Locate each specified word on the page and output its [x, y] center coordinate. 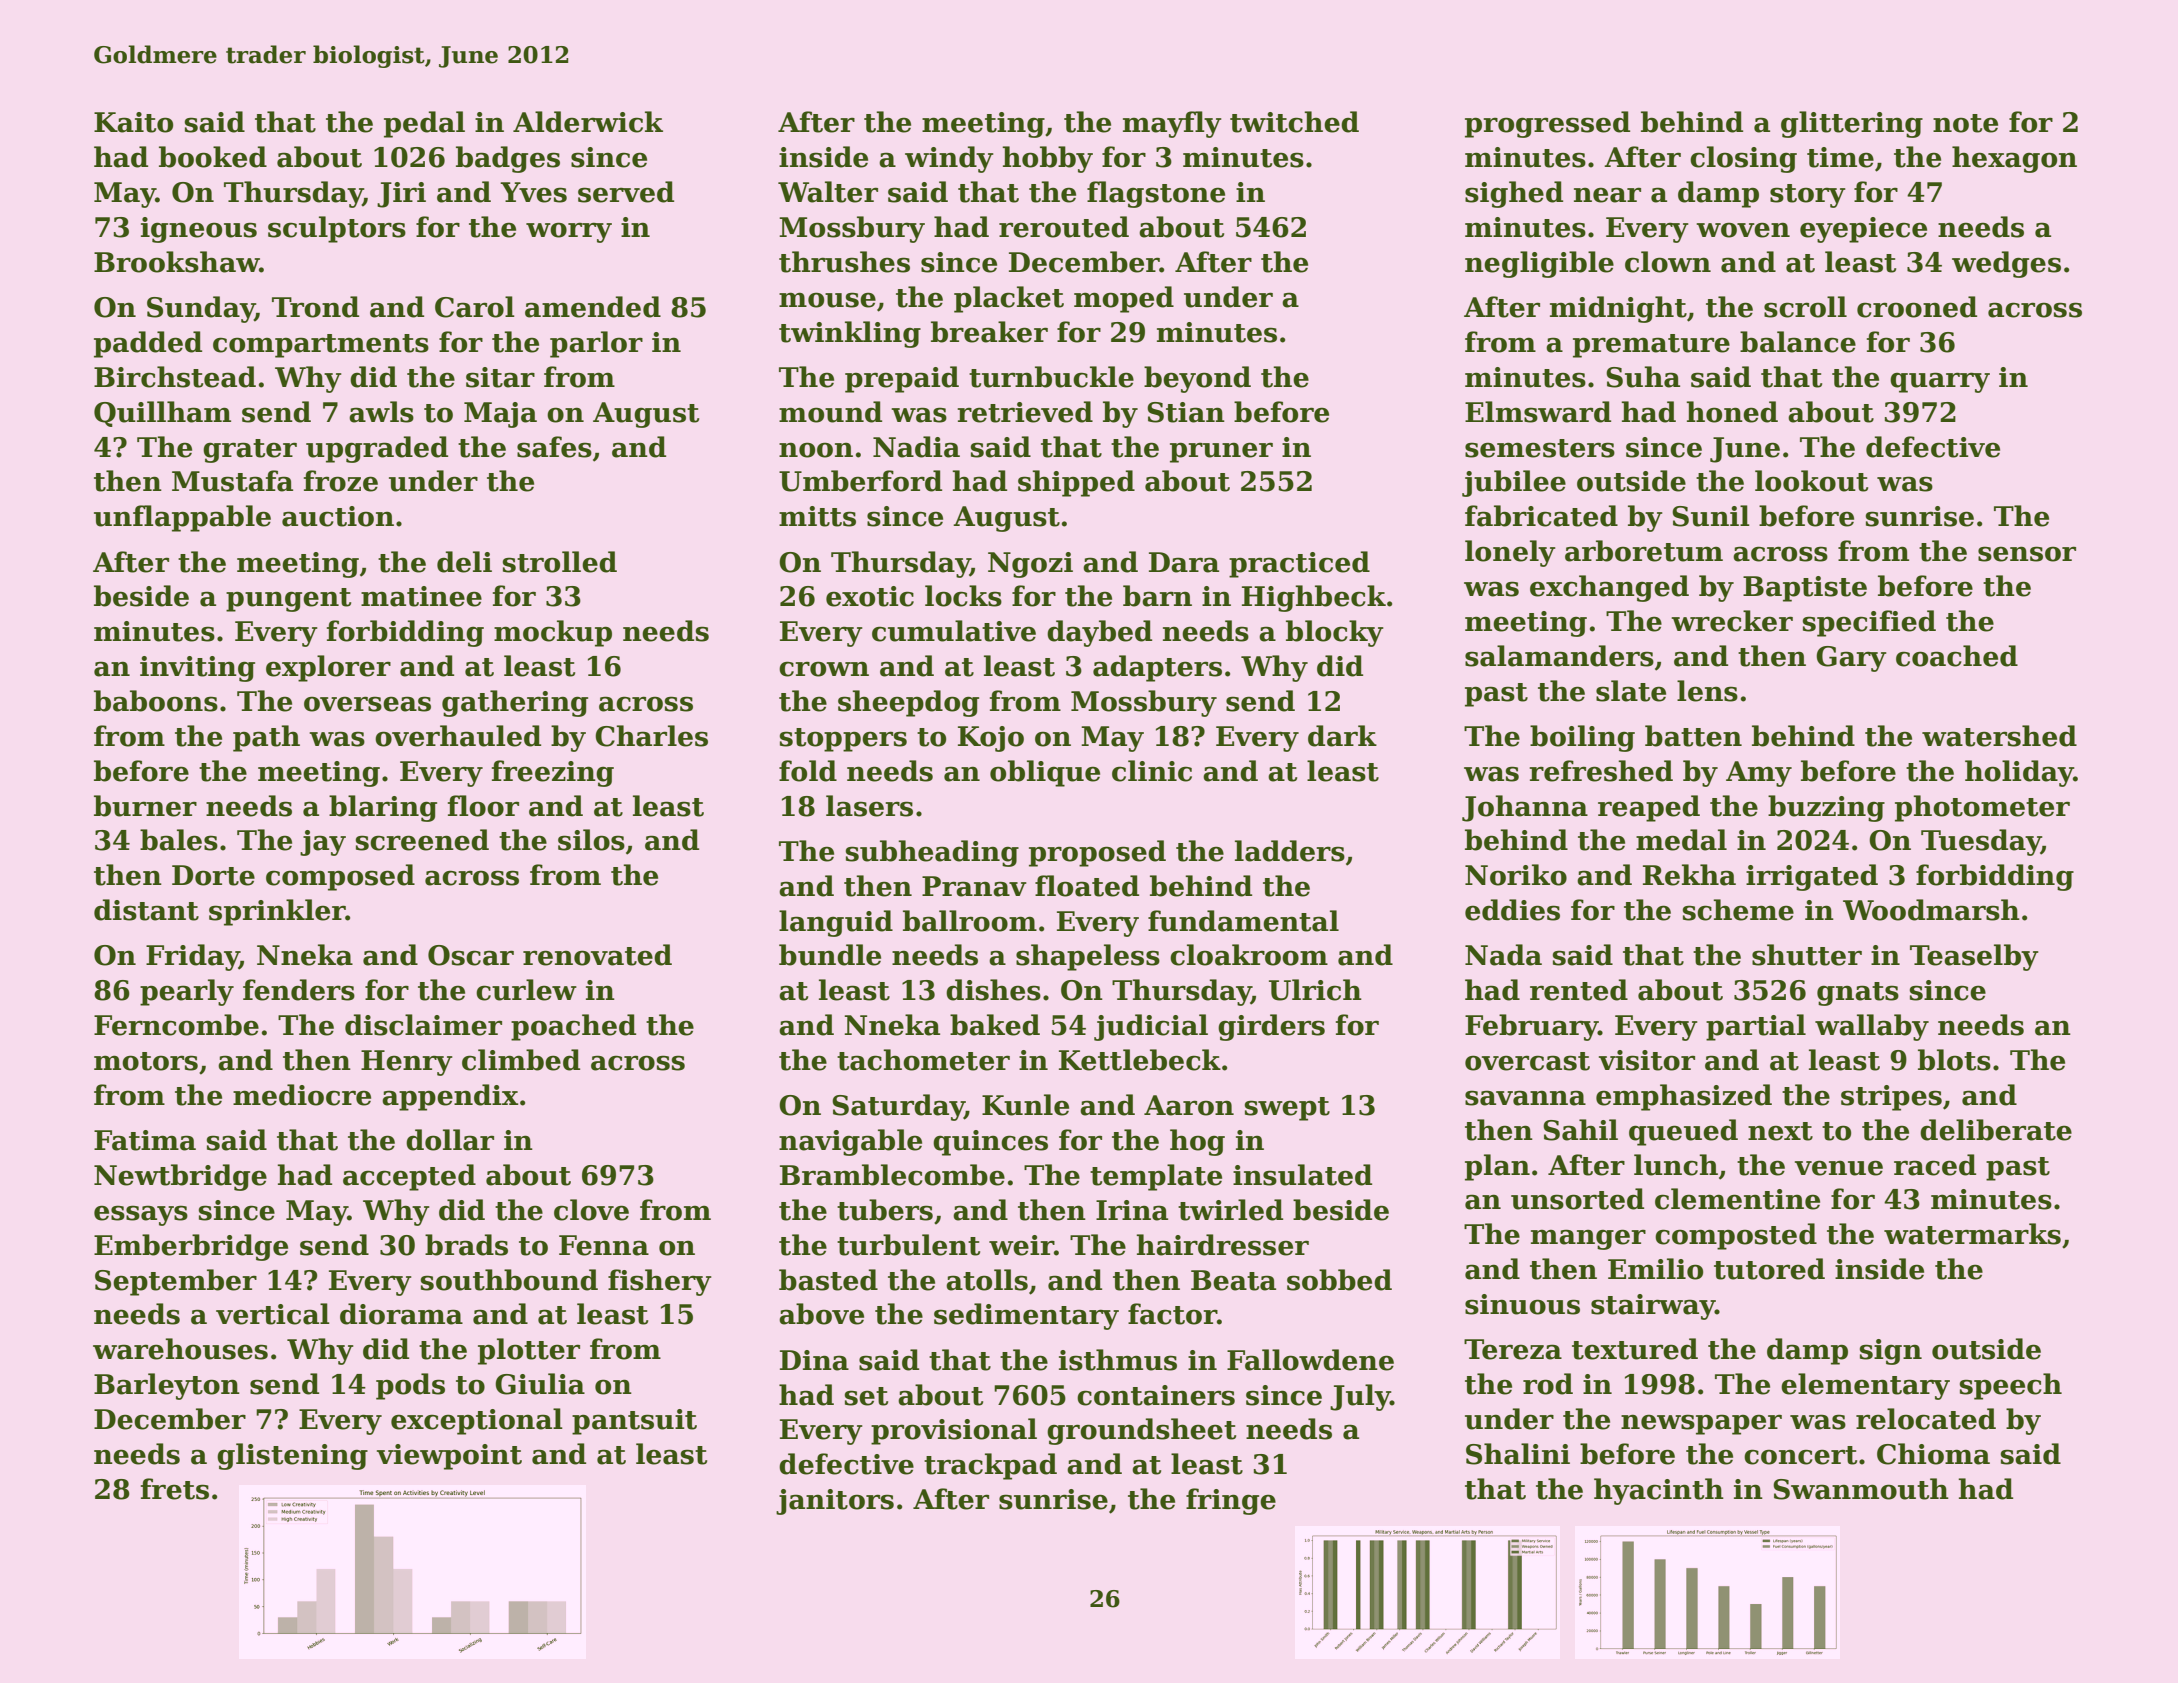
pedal [424, 124]
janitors [835, 1502]
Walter [828, 192]
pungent [288, 600]
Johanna [1525, 808]
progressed [1547, 124]
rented [1579, 990]
